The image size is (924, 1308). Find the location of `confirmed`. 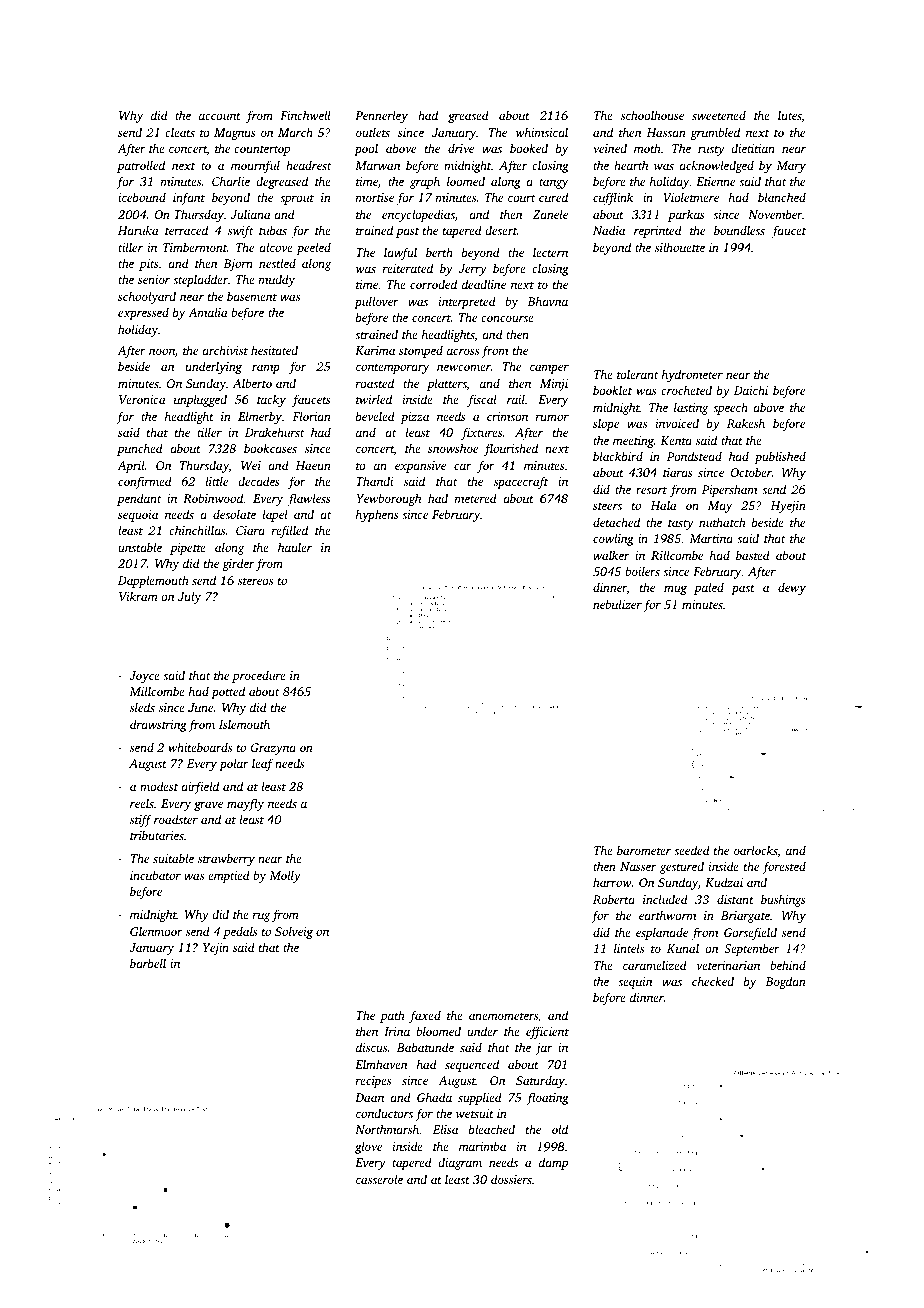

confirmed is located at coordinates (145, 482).
